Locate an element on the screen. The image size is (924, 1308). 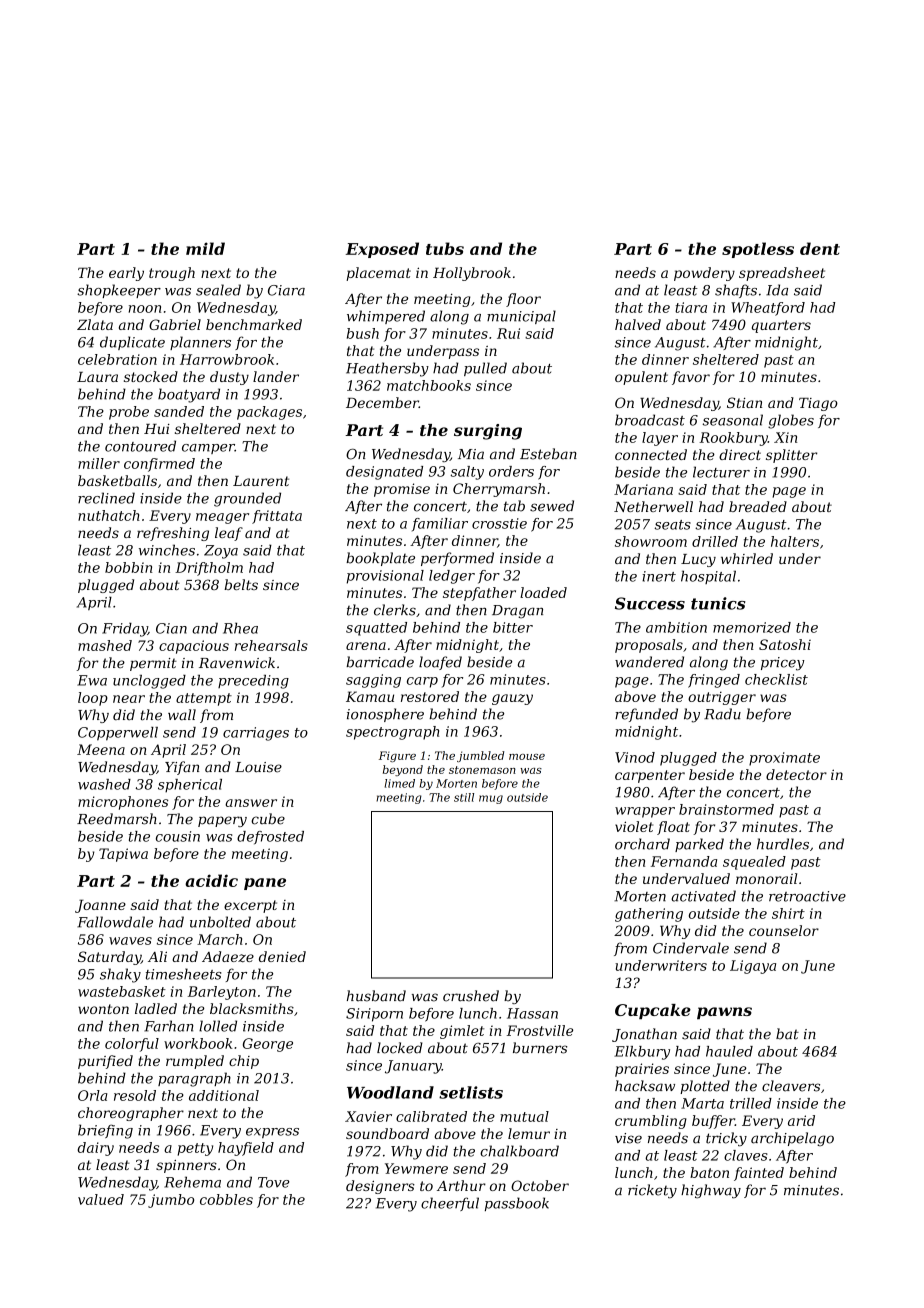
tab is located at coordinates (514, 506).
